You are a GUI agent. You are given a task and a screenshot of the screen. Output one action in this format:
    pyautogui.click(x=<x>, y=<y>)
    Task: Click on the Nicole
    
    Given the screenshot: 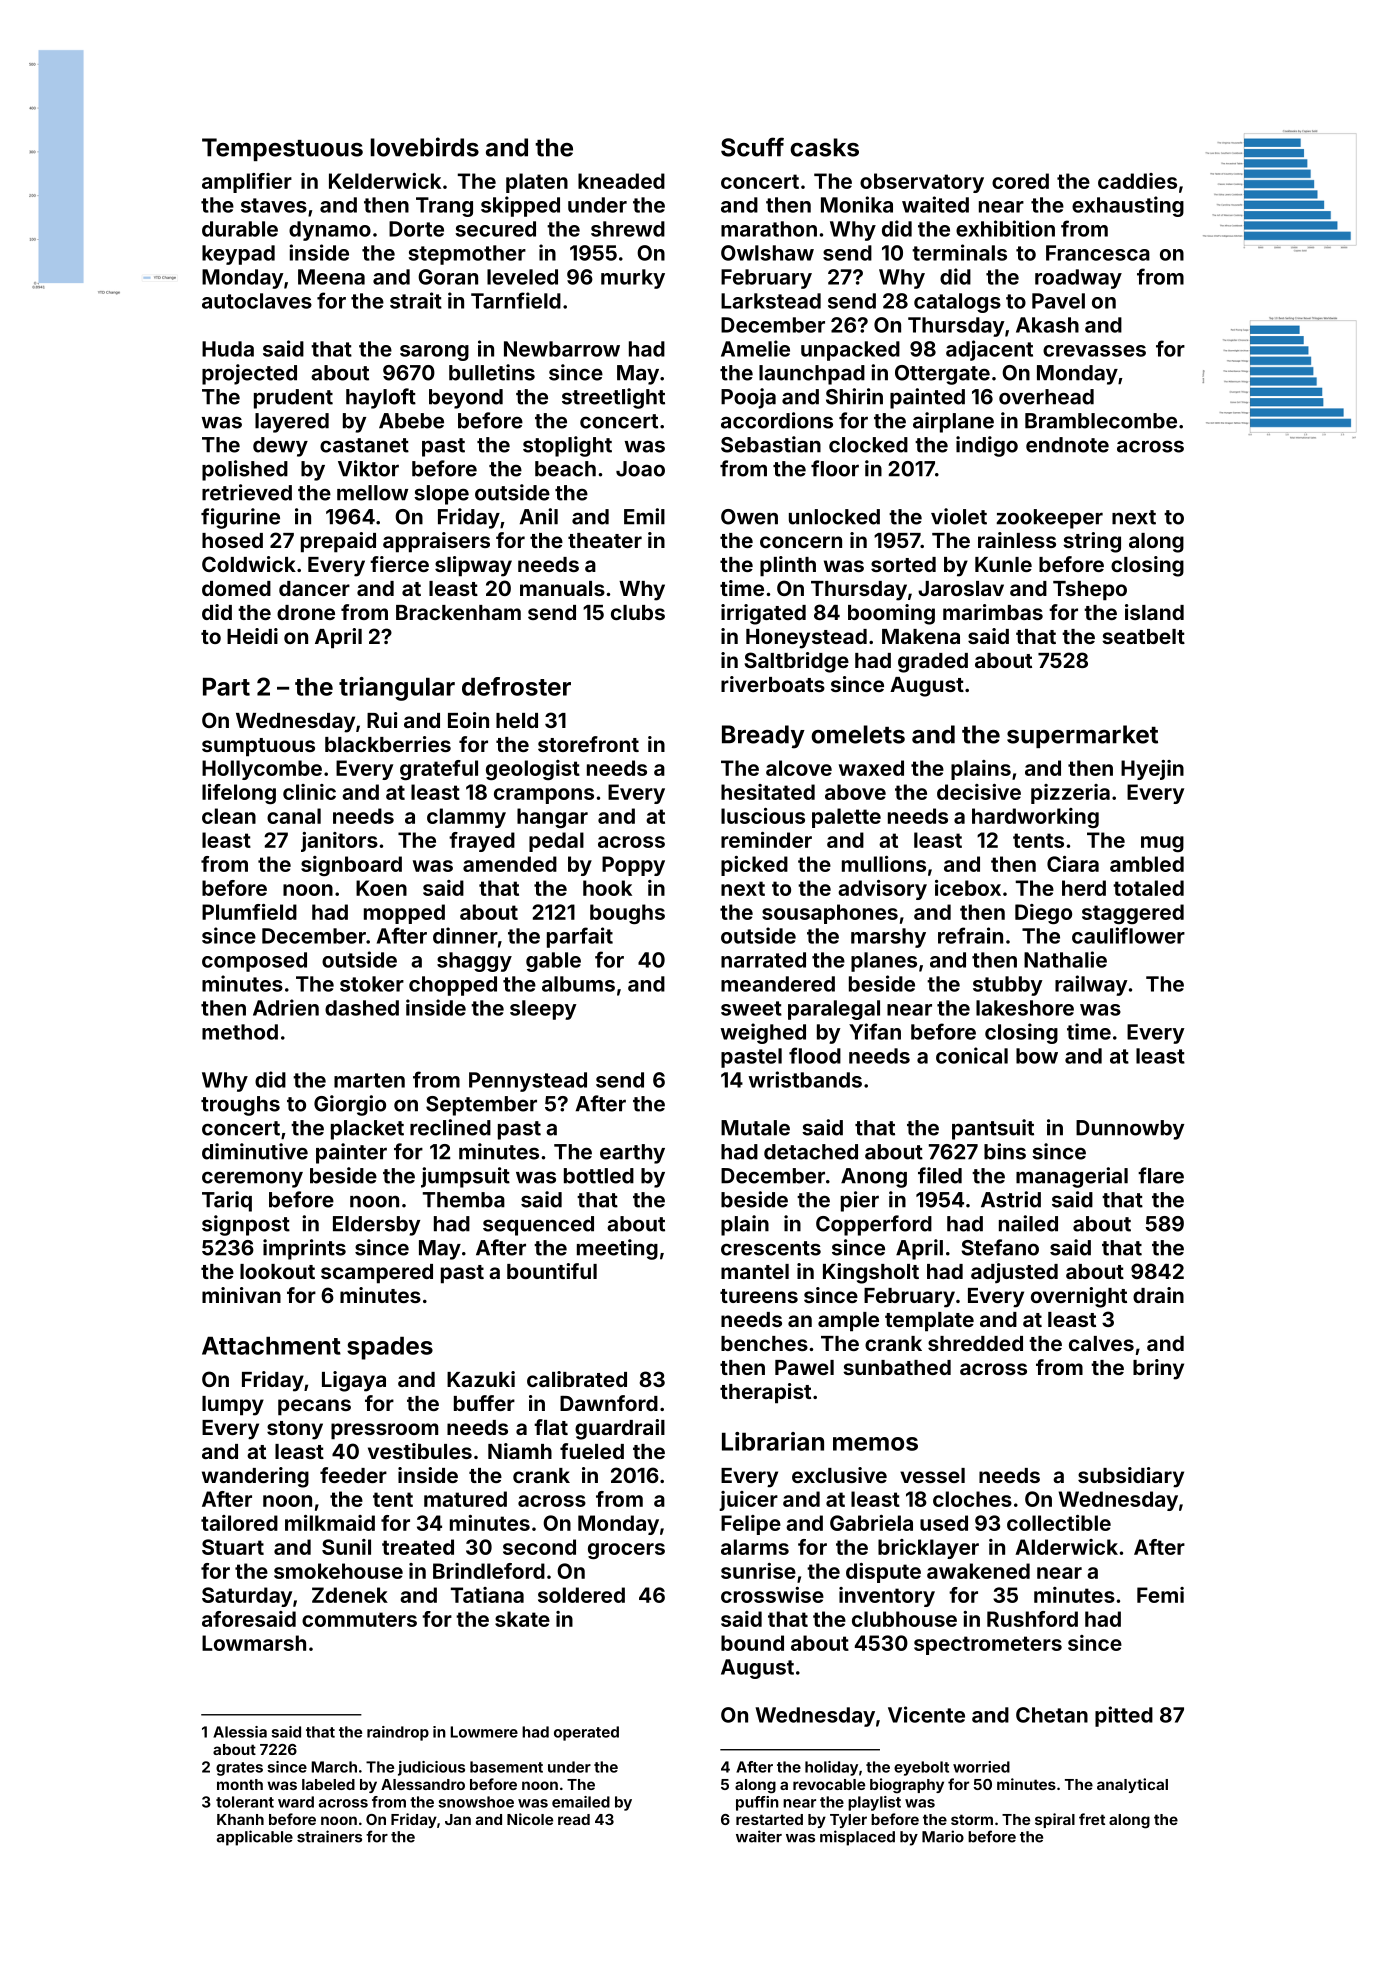 What is the action you would take?
    pyautogui.click(x=530, y=1819)
